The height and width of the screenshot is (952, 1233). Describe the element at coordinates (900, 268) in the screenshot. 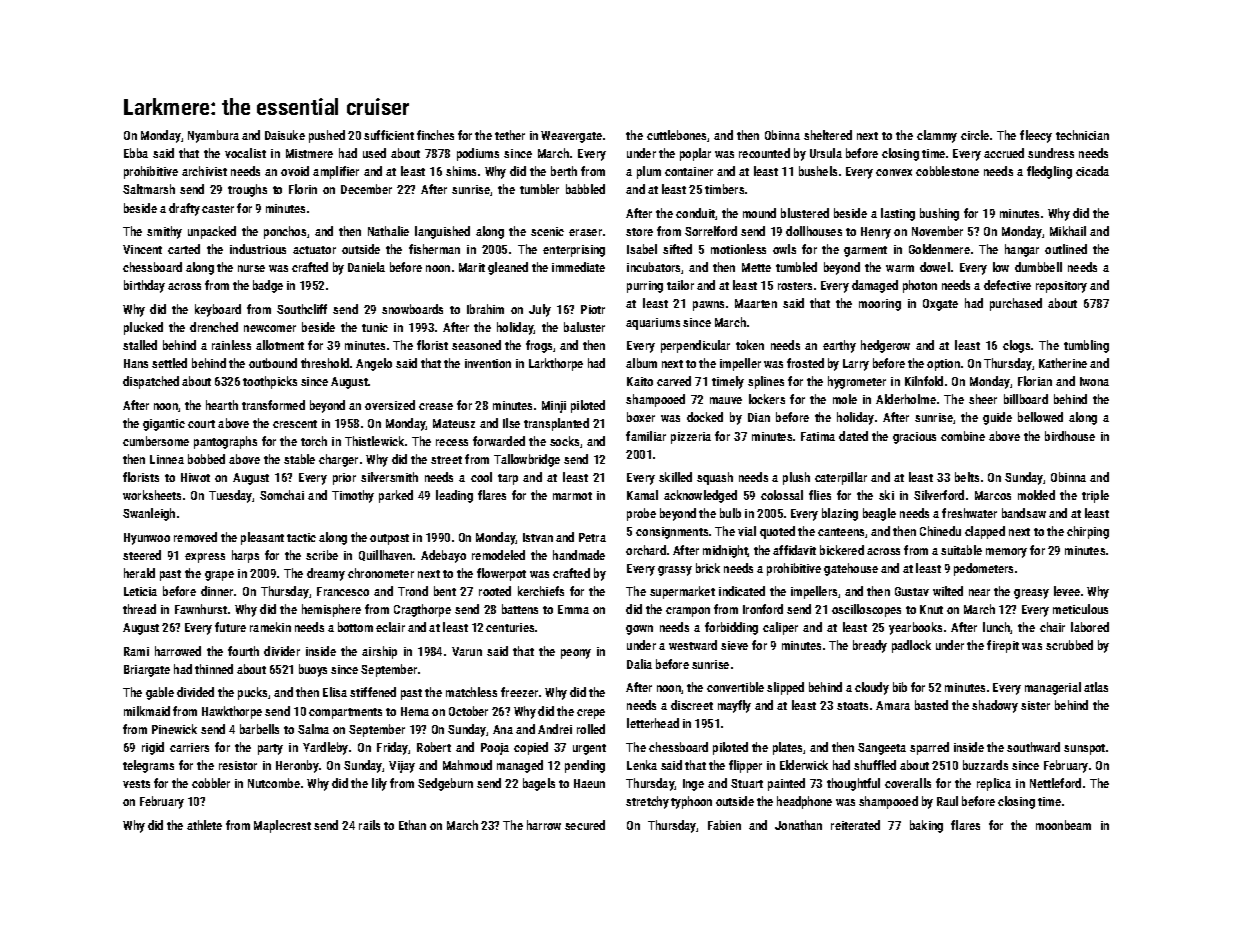

I see `warm` at that location.
